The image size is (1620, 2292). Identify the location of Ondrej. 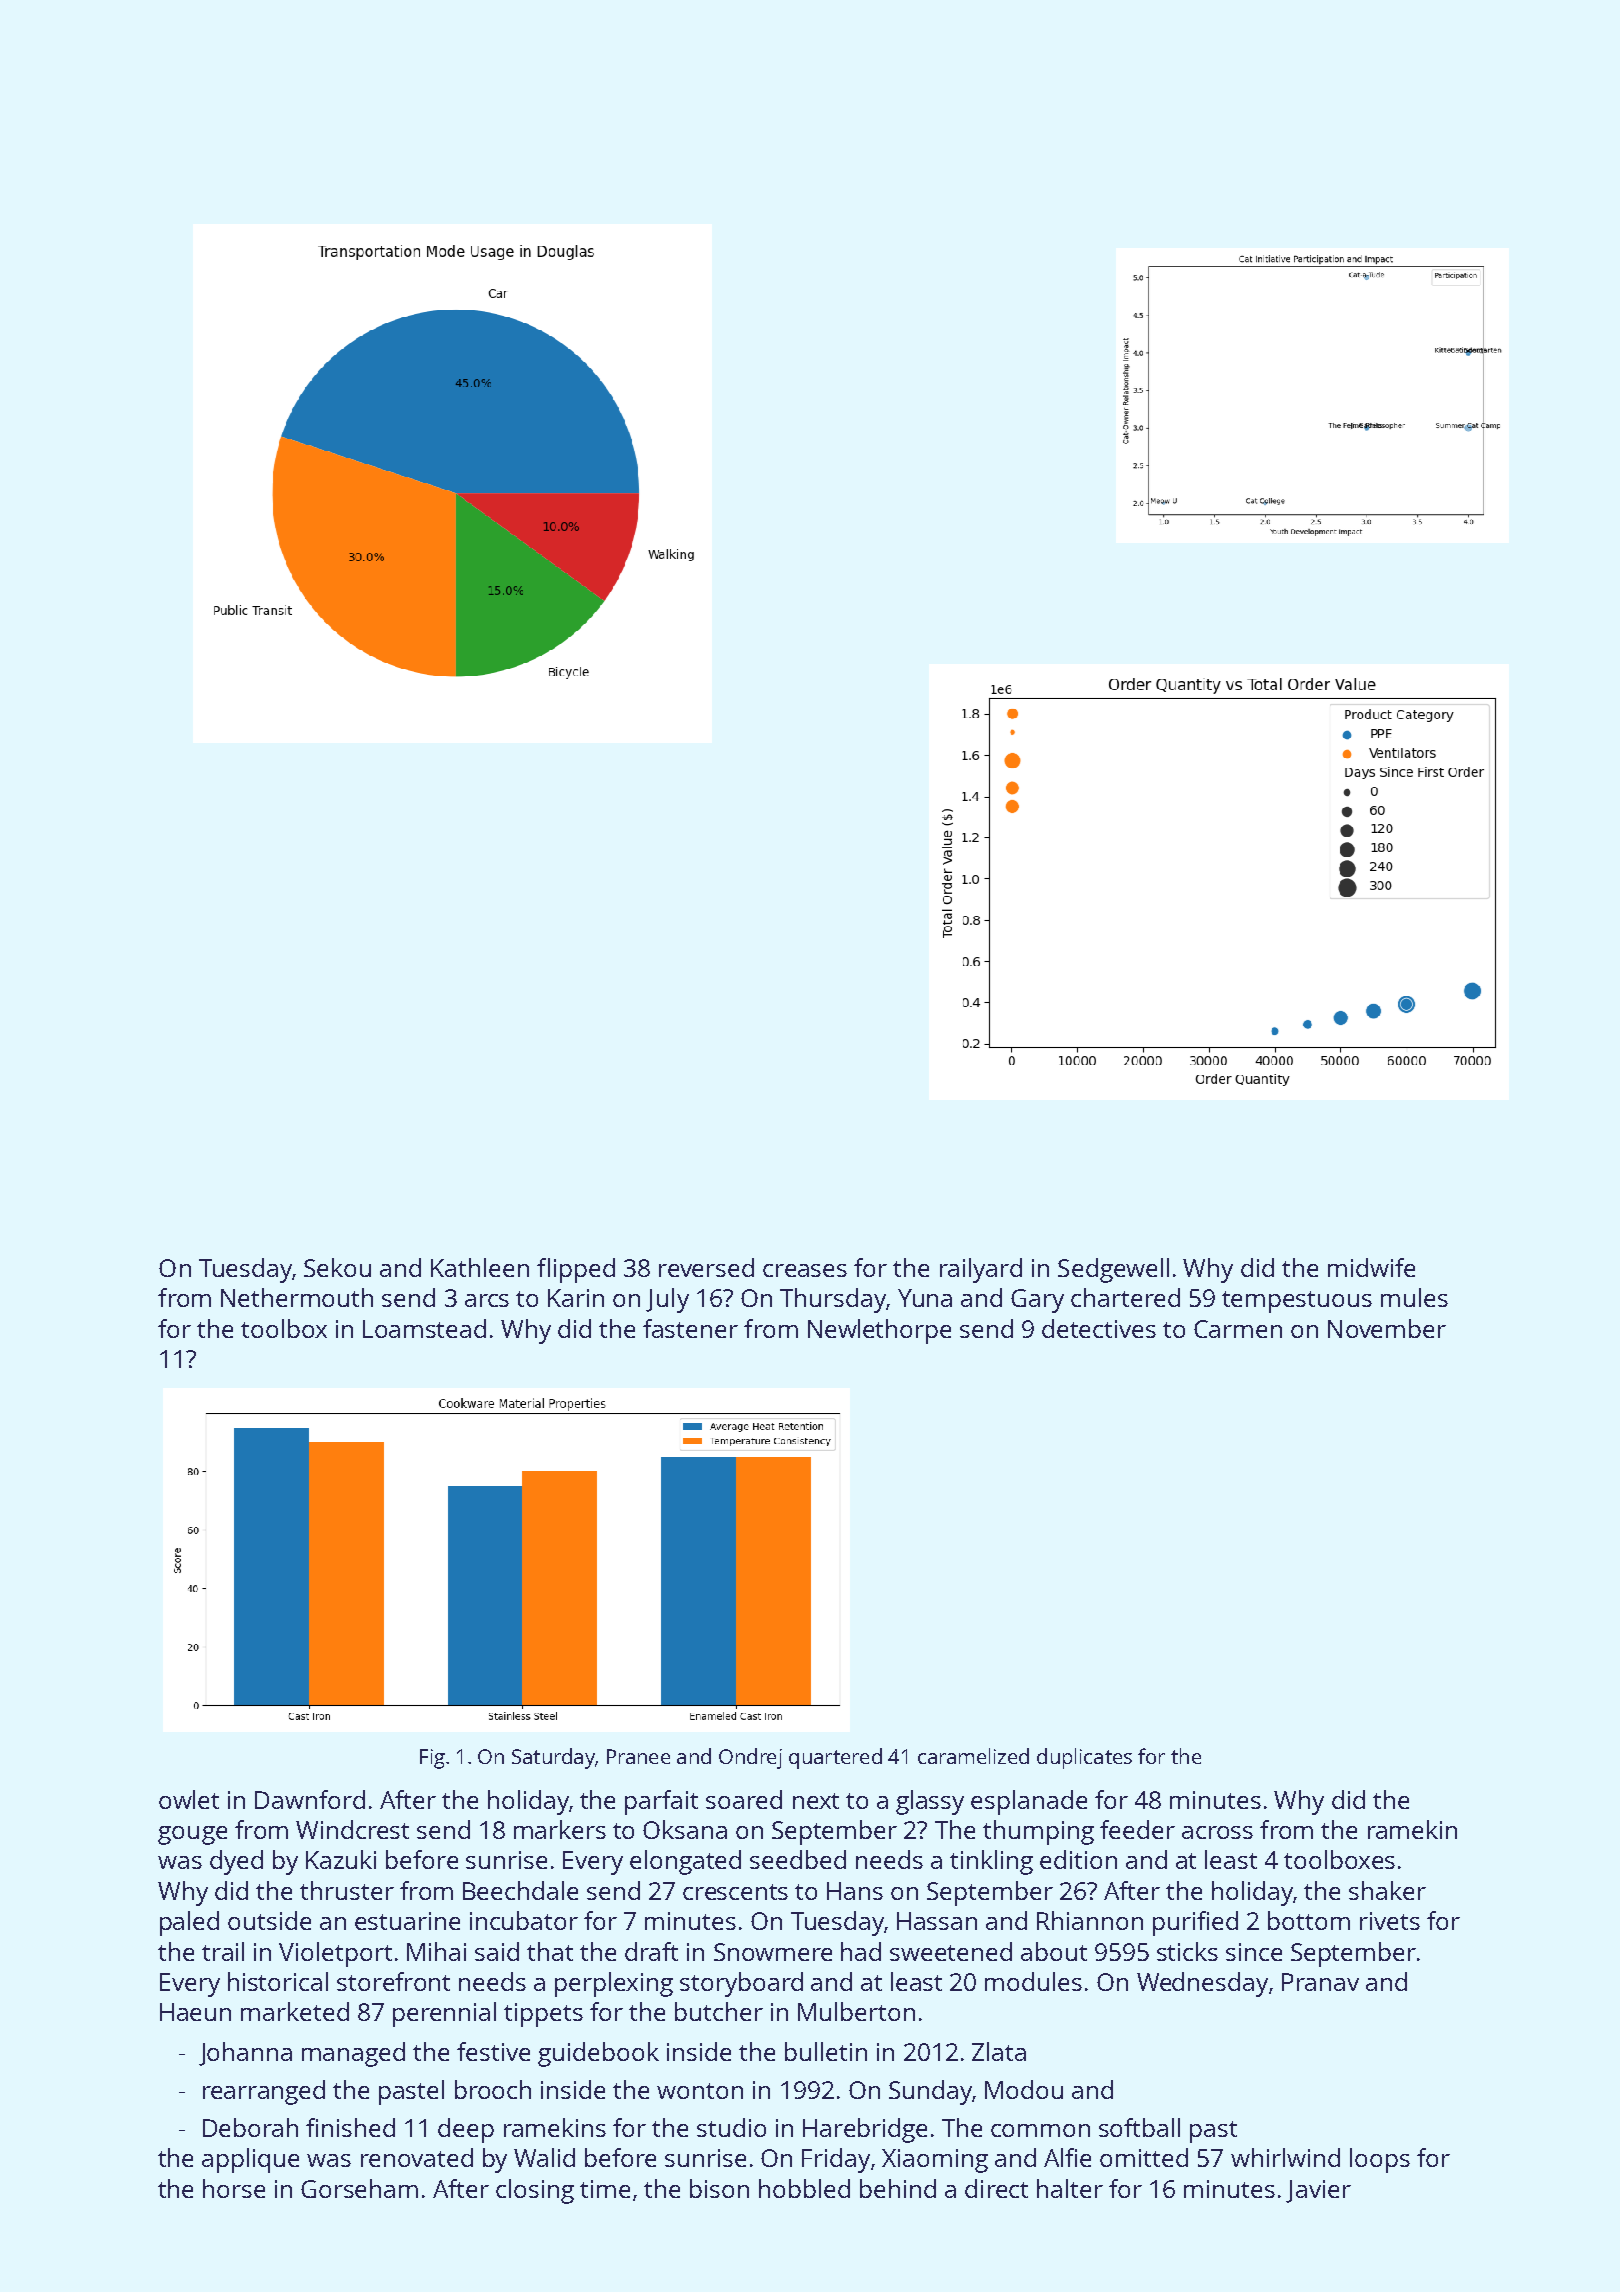
(750, 1758).
